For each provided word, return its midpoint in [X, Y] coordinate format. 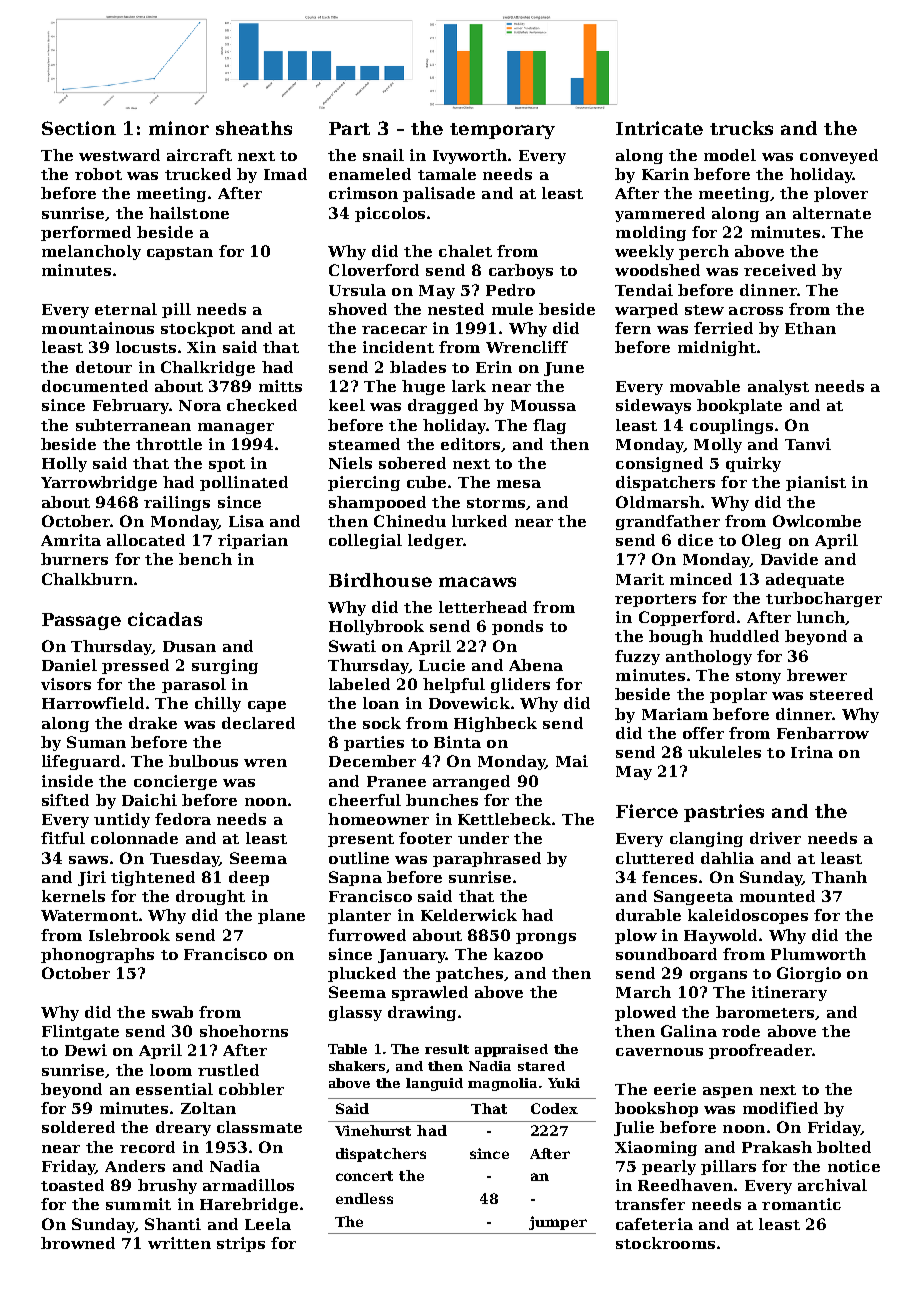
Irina [812, 752]
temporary [502, 131]
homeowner [378, 819]
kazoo [518, 954]
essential [174, 1089]
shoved [358, 309]
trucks [741, 128]
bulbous [203, 761]
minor [179, 128]
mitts [280, 386]
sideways [653, 406]
